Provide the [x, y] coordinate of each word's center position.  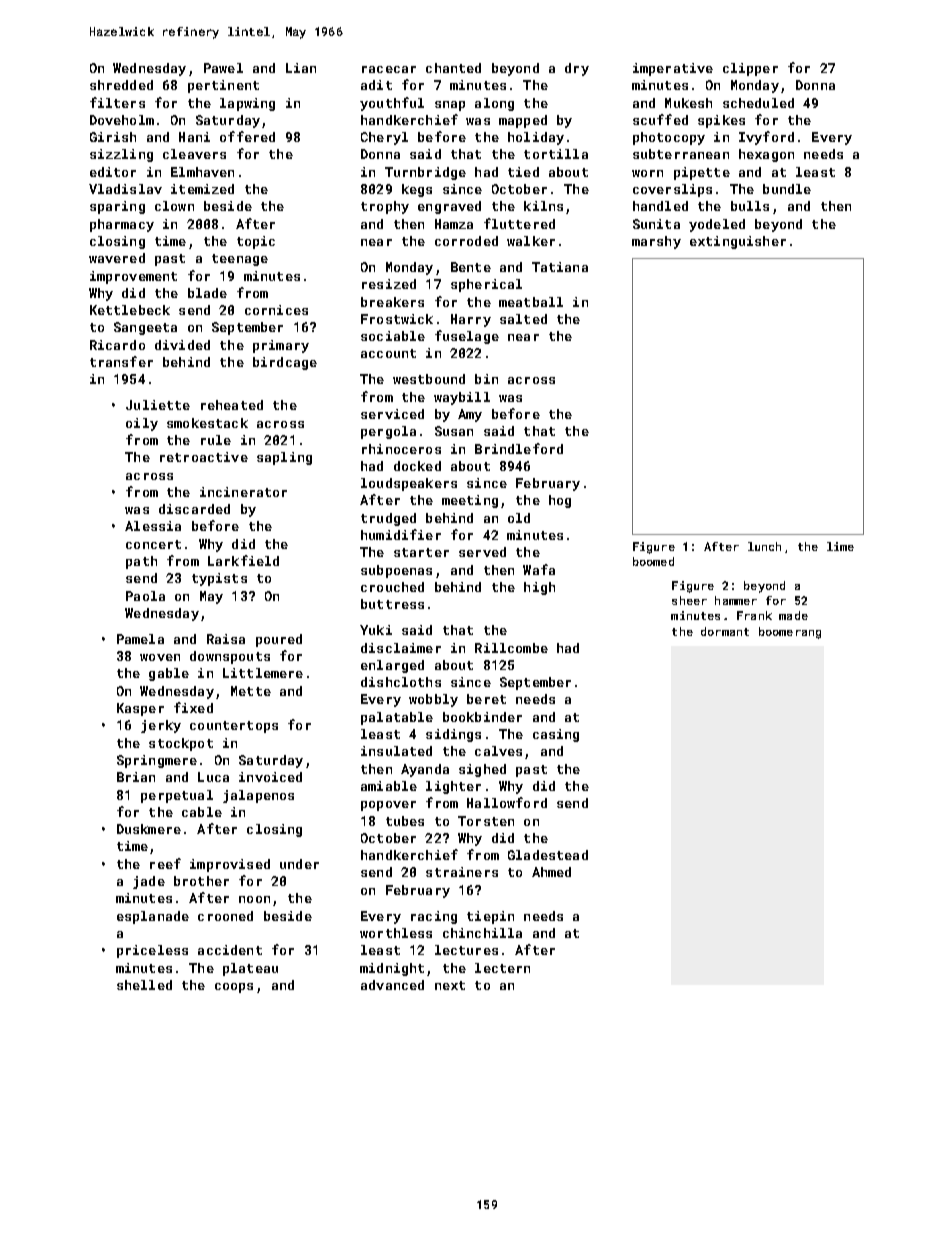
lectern [502, 968]
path [141, 562]
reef [165, 863]
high [539, 588]
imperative [673, 69]
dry [577, 69]
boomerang [790, 633]
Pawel [223, 68]
